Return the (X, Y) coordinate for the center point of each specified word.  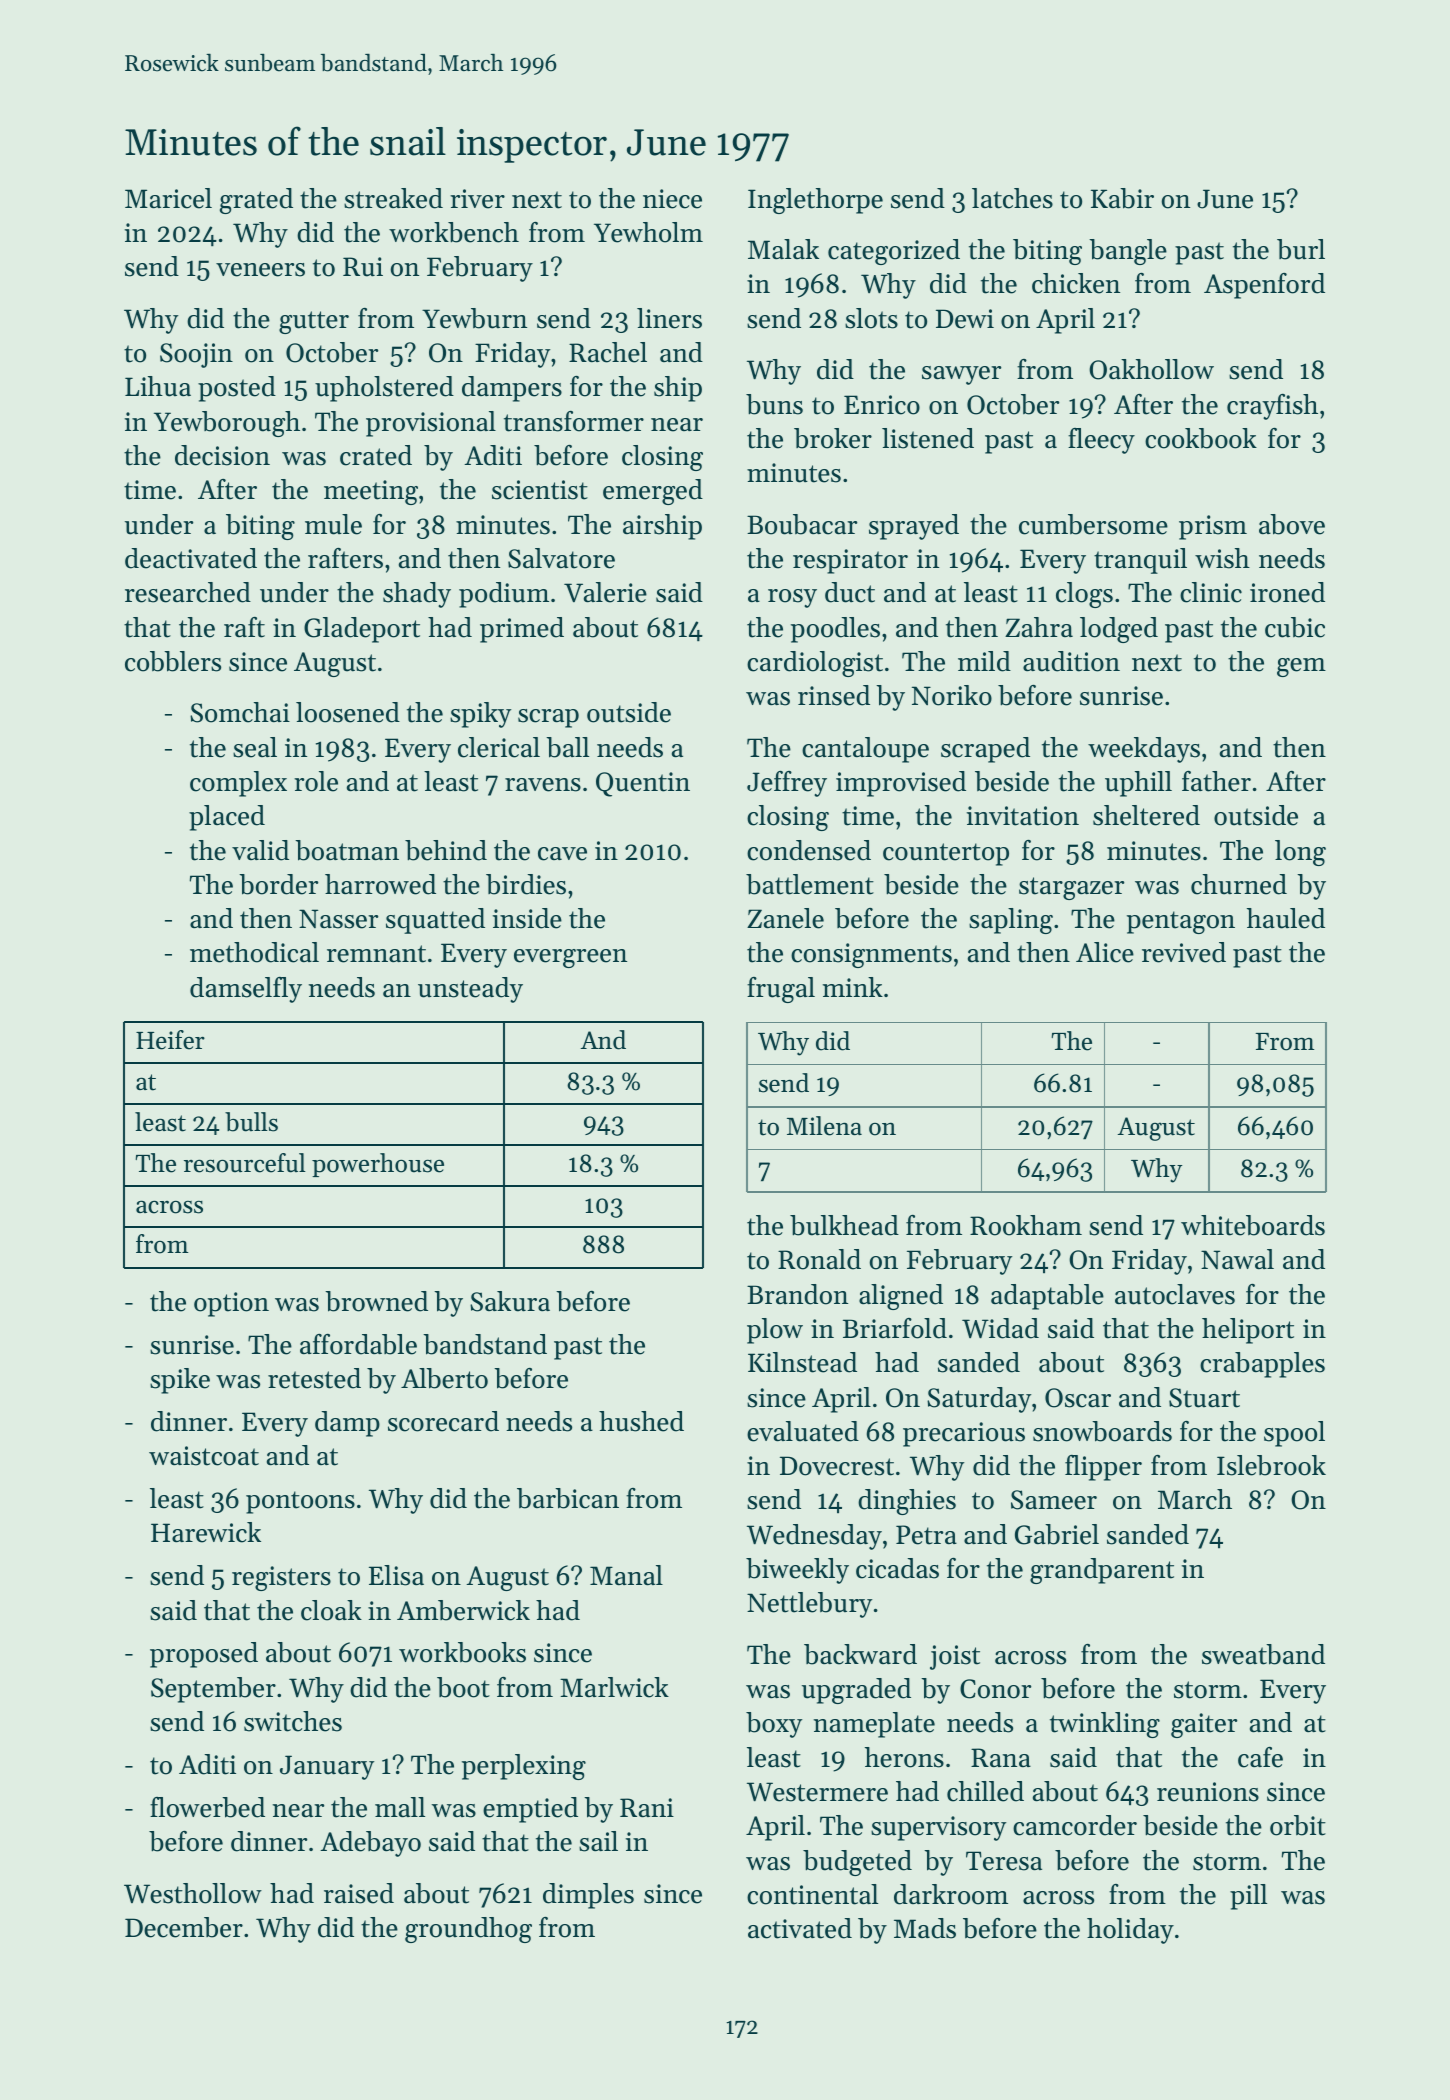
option (231, 1304)
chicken (1076, 283)
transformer (574, 421)
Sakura (510, 1301)
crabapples (1262, 1365)
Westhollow (193, 1893)
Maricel (168, 198)
